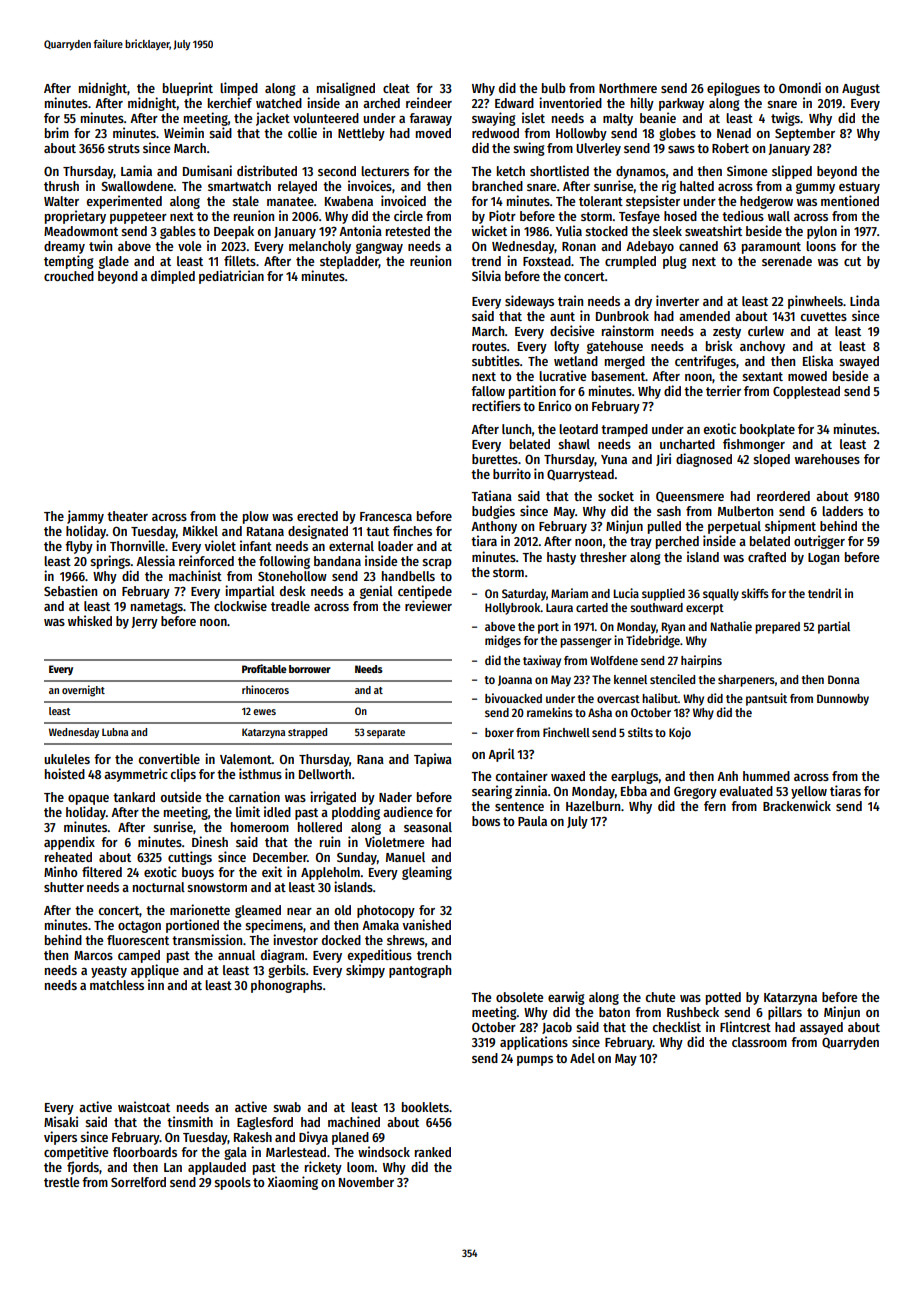 The height and width of the screenshot is (1308, 924). What do you see at coordinates (734, 133) in the screenshot?
I see `Nenad` at bounding box center [734, 133].
